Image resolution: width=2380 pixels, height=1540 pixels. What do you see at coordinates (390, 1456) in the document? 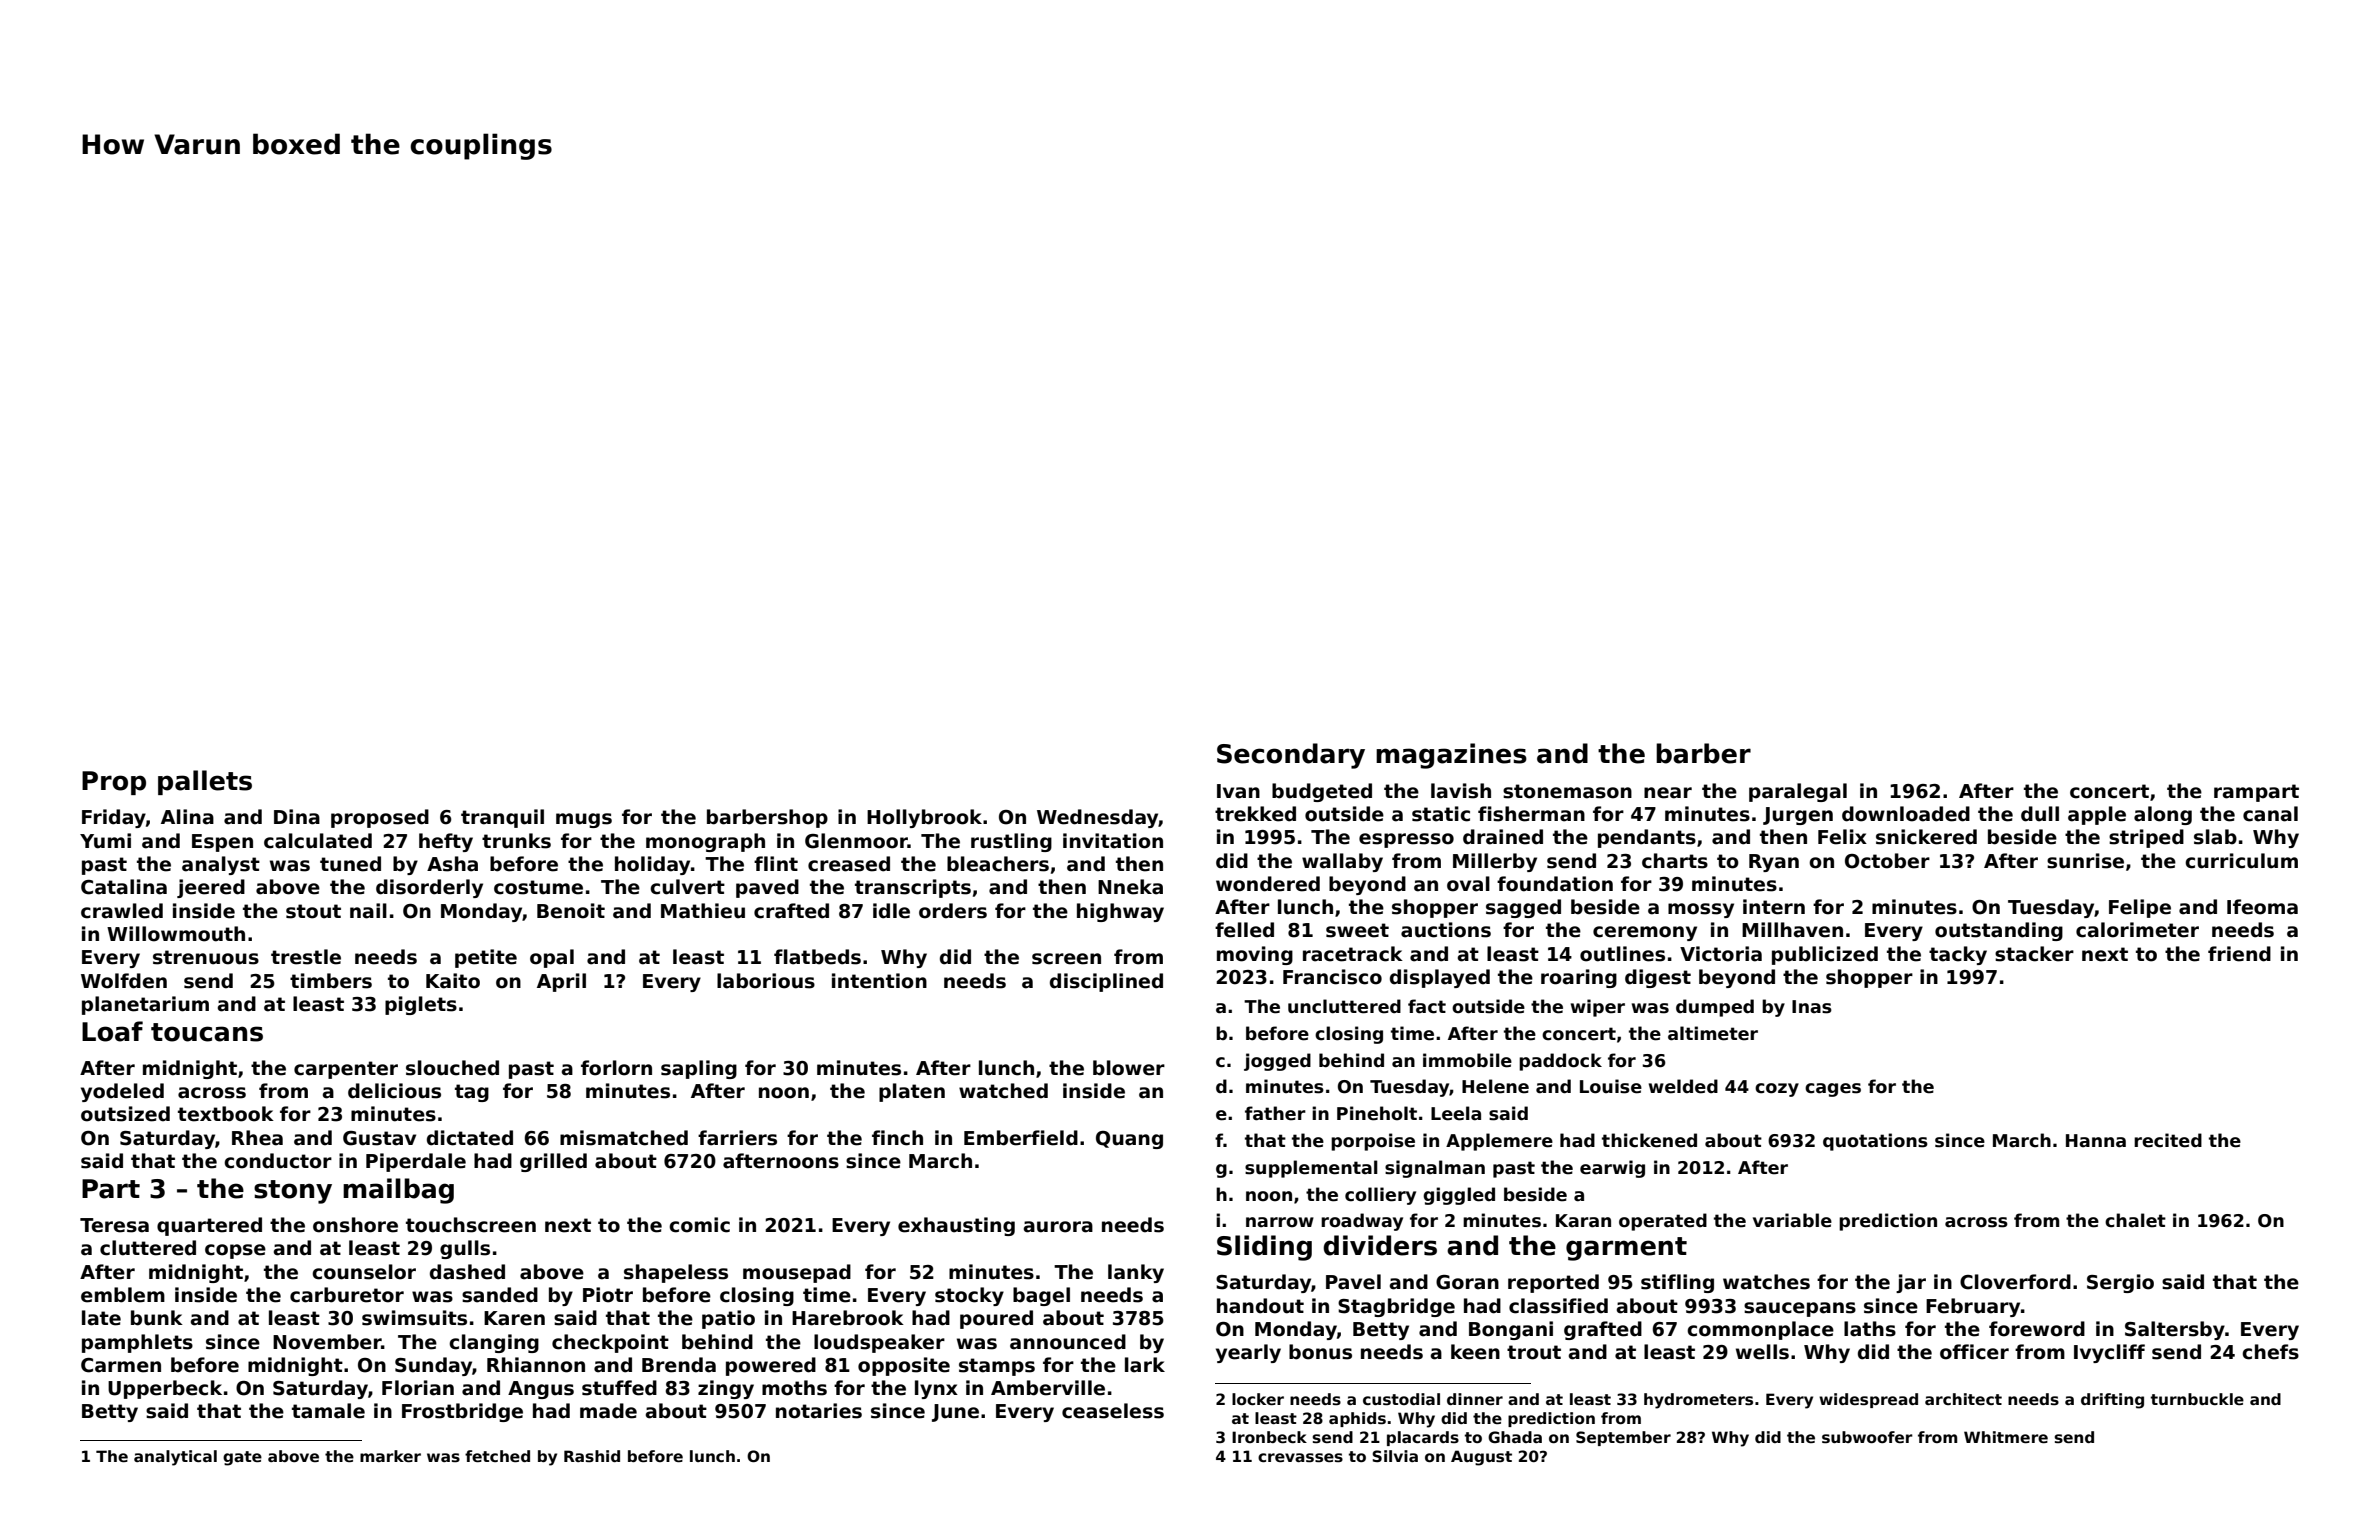
I see `marker` at bounding box center [390, 1456].
